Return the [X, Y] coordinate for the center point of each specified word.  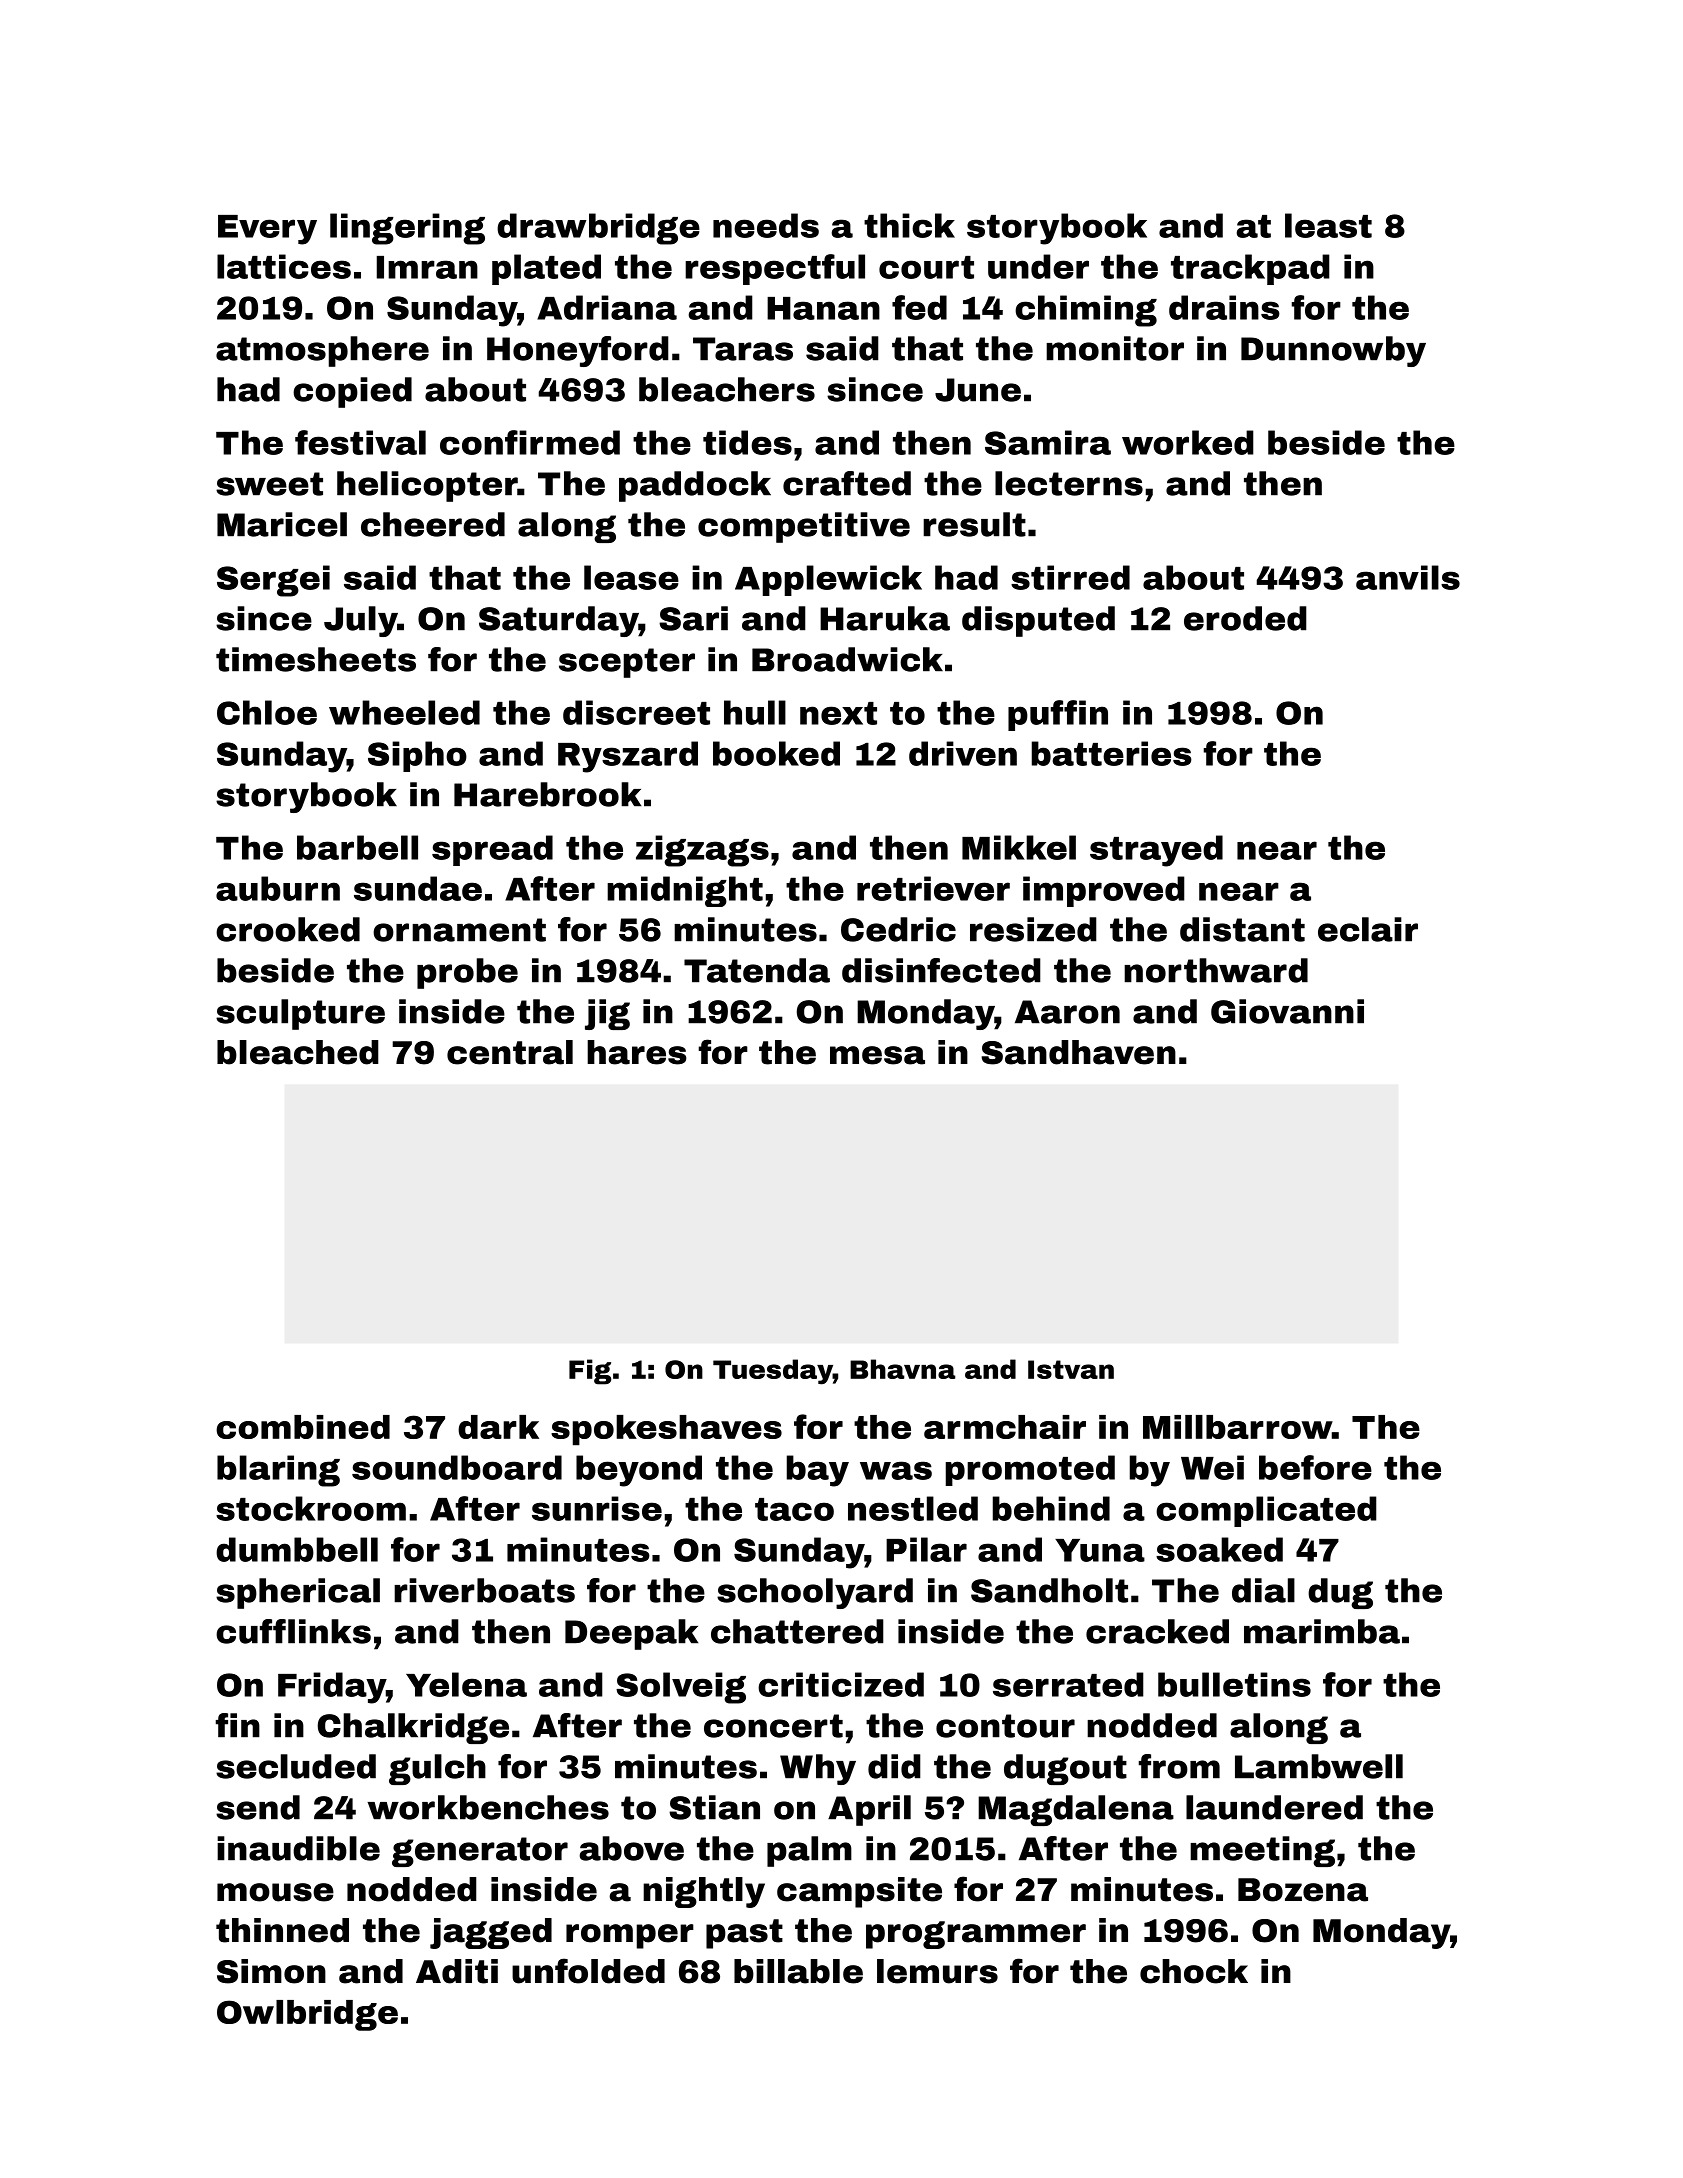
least [1328, 225]
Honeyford [578, 351]
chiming [1086, 311]
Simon [271, 1971]
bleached [298, 1052]
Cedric [898, 929]
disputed [1038, 621]
